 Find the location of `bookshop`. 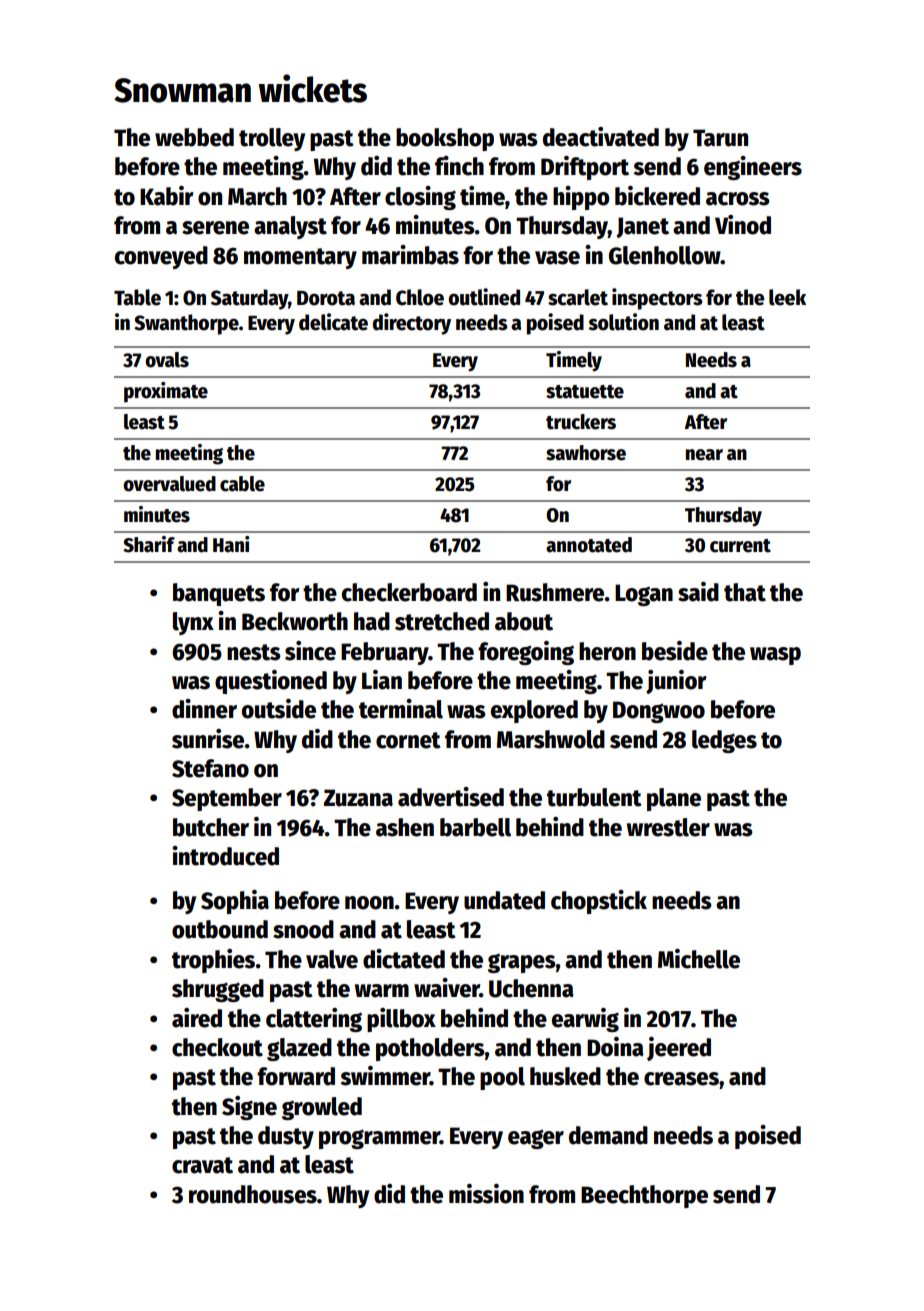

bookshop is located at coordinates (445, 139).
